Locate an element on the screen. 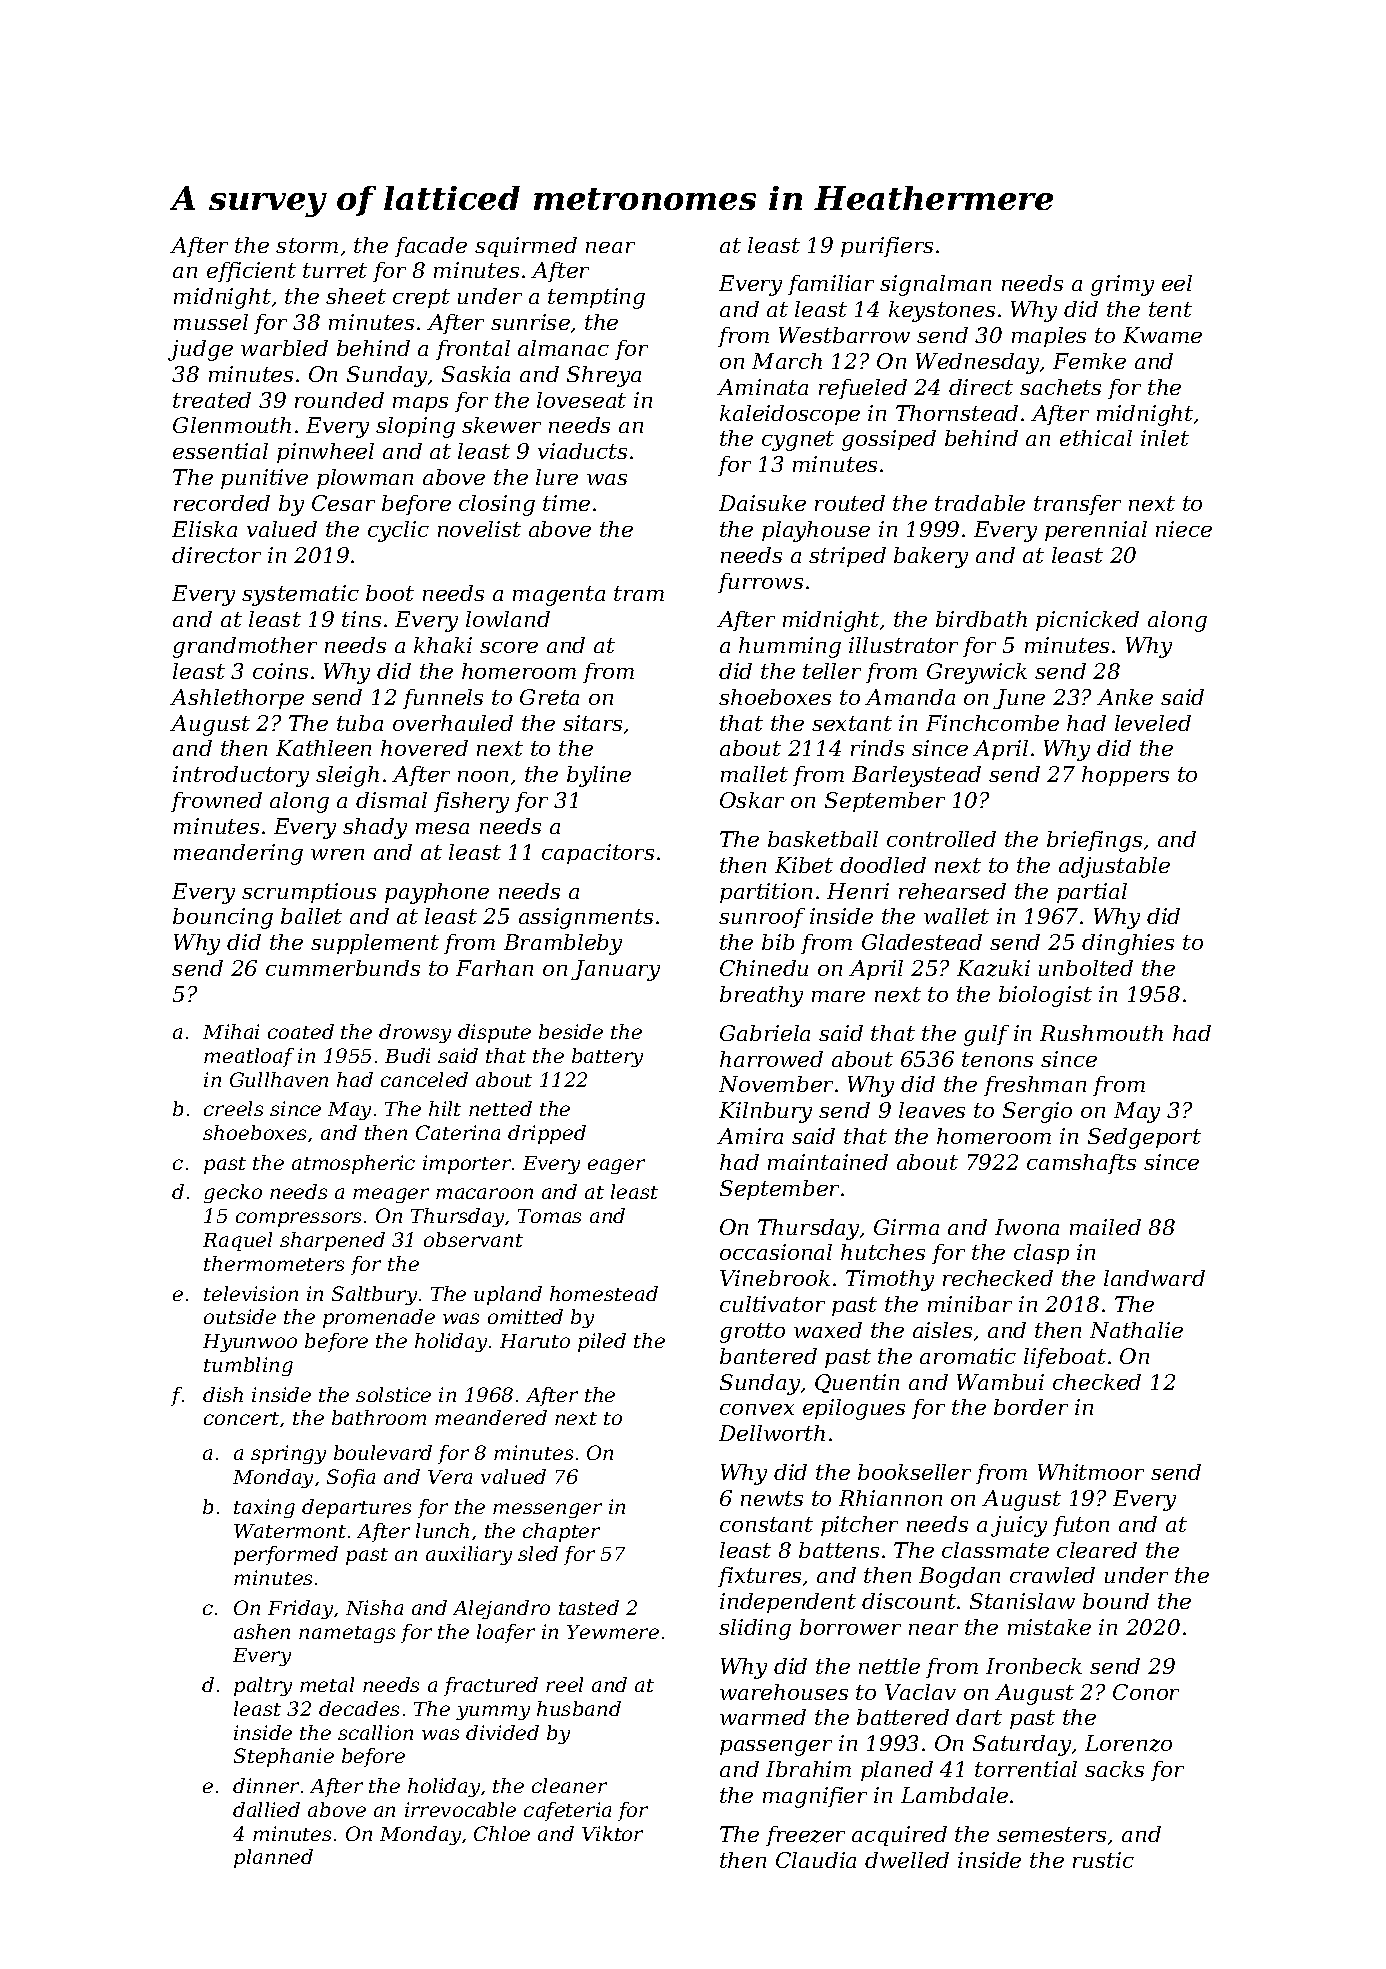  storm is located at coordinates (307, 245).
